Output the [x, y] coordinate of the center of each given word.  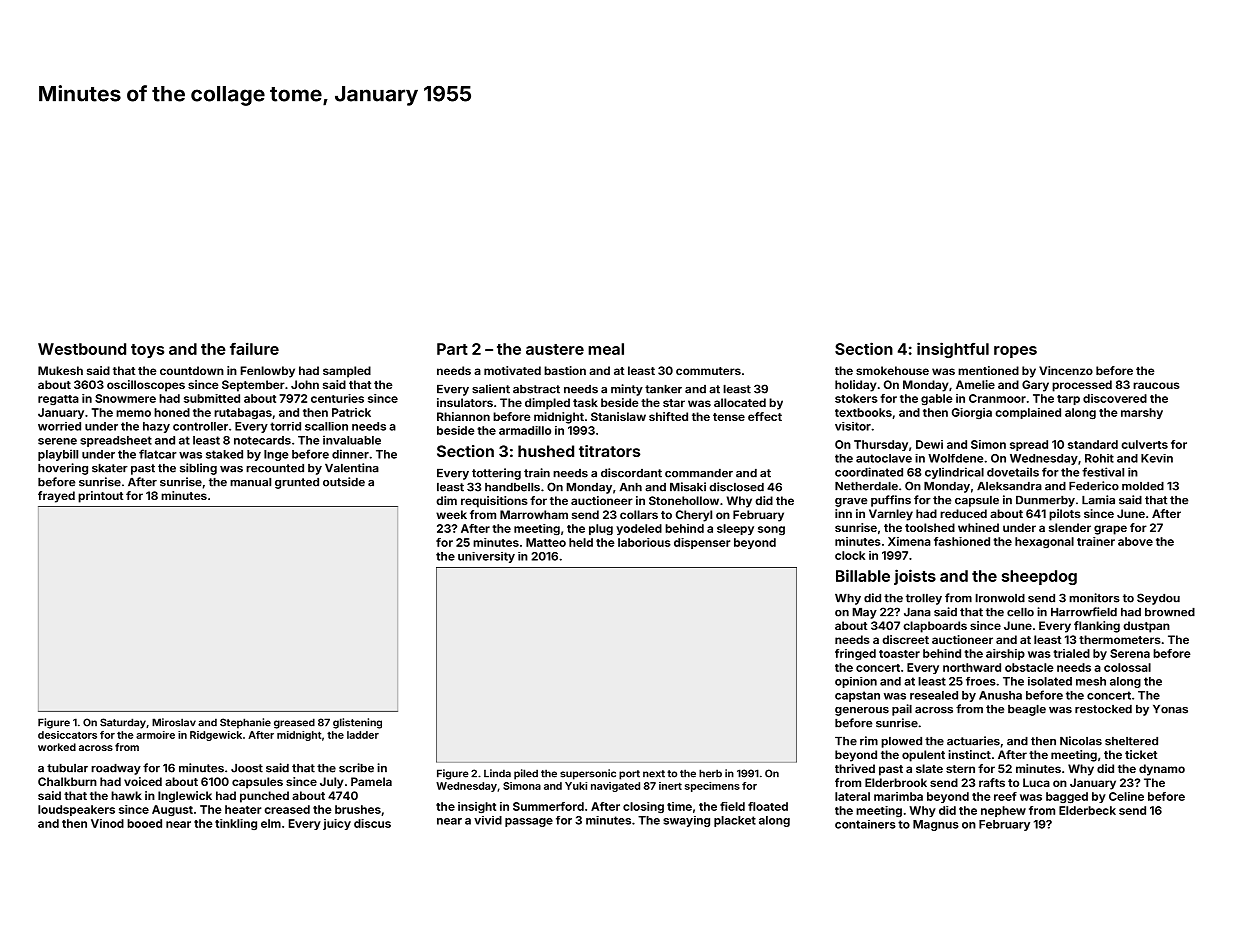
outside [344, 482]
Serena [1130, 653]
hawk [126, 795]
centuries [337, 398]
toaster [899, 654]
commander [699, 473]
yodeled [639, 529]
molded [1143, 486]
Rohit [1099, 458]
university [486, 557]
